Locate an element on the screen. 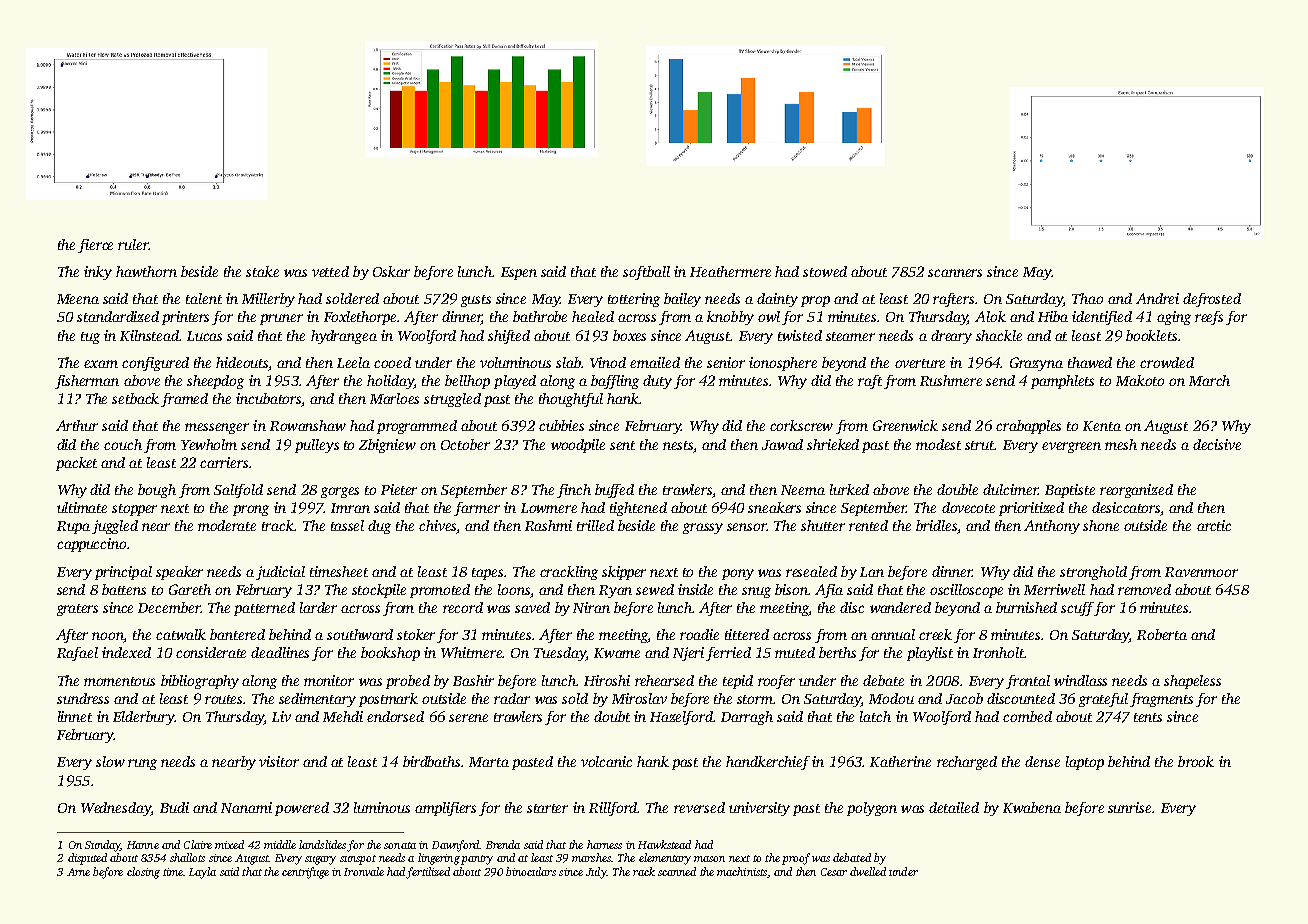 The height and width of the screenshot is (924, 1308). Meena is located at coordinates (78, 299).
